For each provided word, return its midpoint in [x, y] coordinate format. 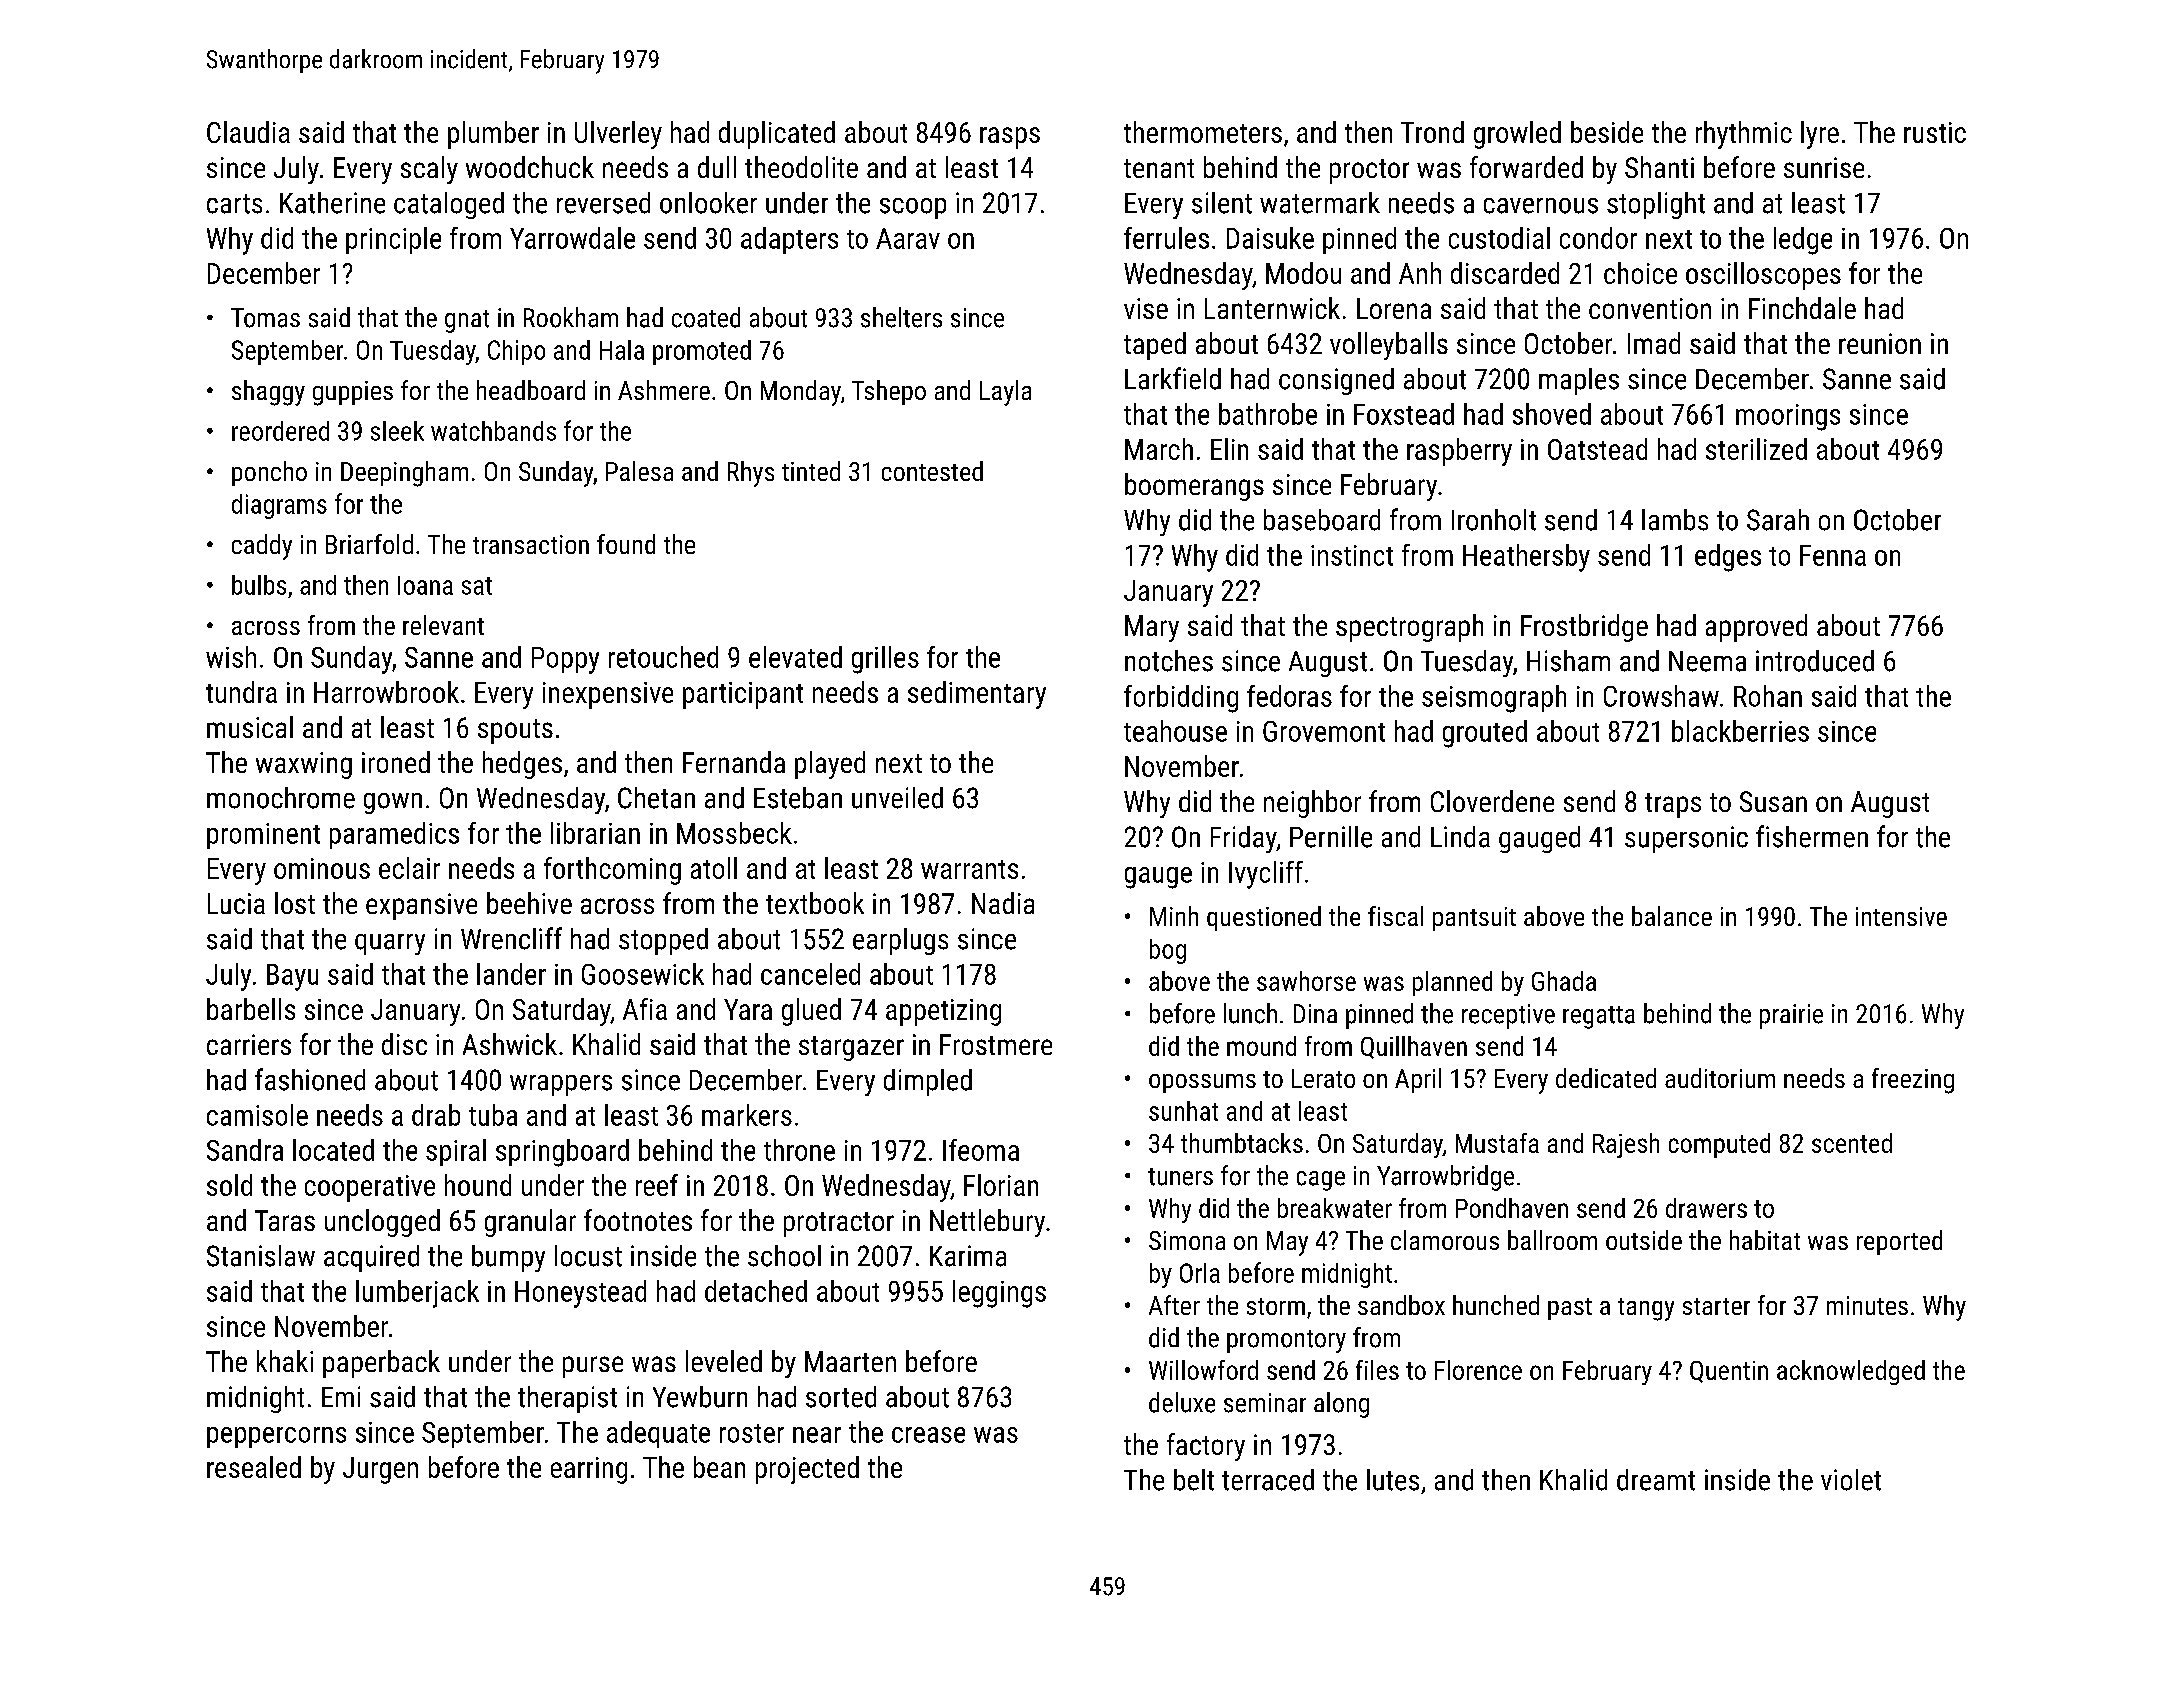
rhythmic [1744, 135]
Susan [1773, 801]
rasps [1010, 138]
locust [588, 1256]
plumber [493, 135]
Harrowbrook [386, 692]
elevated [795, 657]
